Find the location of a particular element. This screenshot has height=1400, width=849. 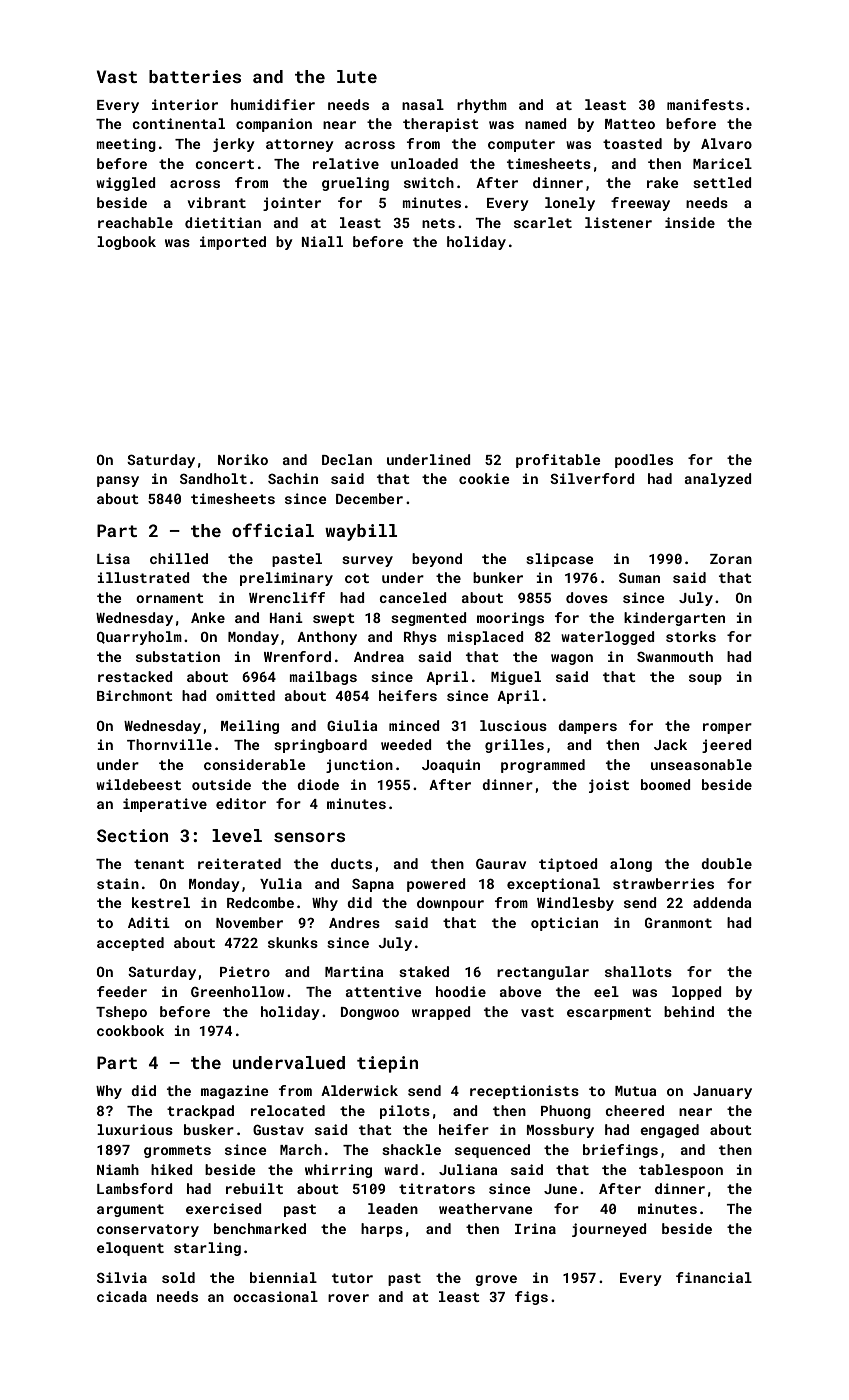

reachable is located at coordinates (135, 222).
